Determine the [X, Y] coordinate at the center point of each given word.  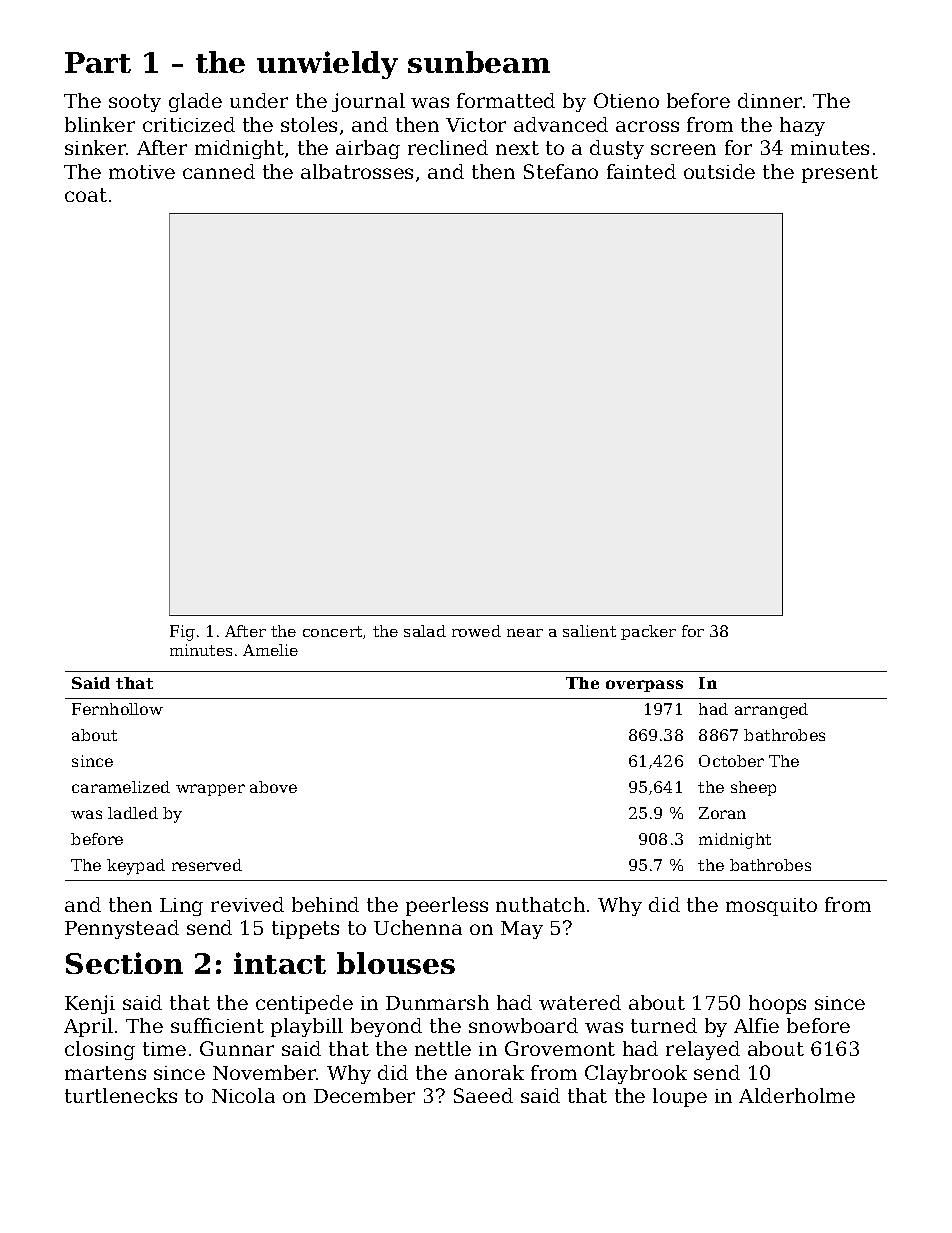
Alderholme [797, 1095]
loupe [680, 1097]
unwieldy [327, 65]
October [731, 761]
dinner [770, 100]
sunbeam [479, 62]
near [525, 633]
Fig [182, 633]
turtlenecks [121, 1095]
